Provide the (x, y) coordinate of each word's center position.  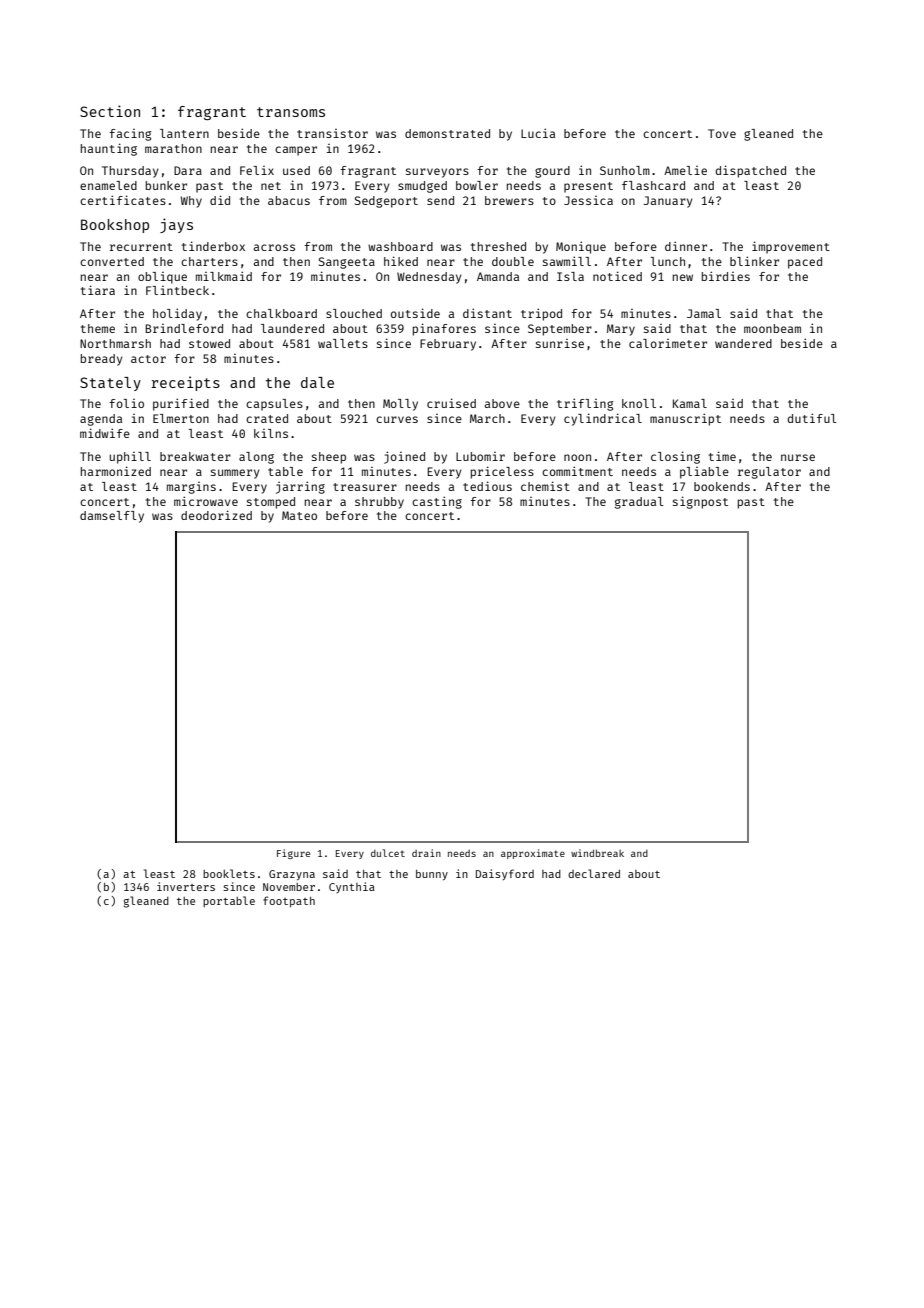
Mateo (299, 515)
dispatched (750, 171)
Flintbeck (177, 290)
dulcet (388, 853)
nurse (798, 457)
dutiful (812, 418)
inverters (186, 886)
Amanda (498, 276)
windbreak (597, 853)
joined (404, 457)
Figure (293, 854)
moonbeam (772, 328)
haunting (109, 149)
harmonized (116, 471)
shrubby (379, 503)
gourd (552, 172)
